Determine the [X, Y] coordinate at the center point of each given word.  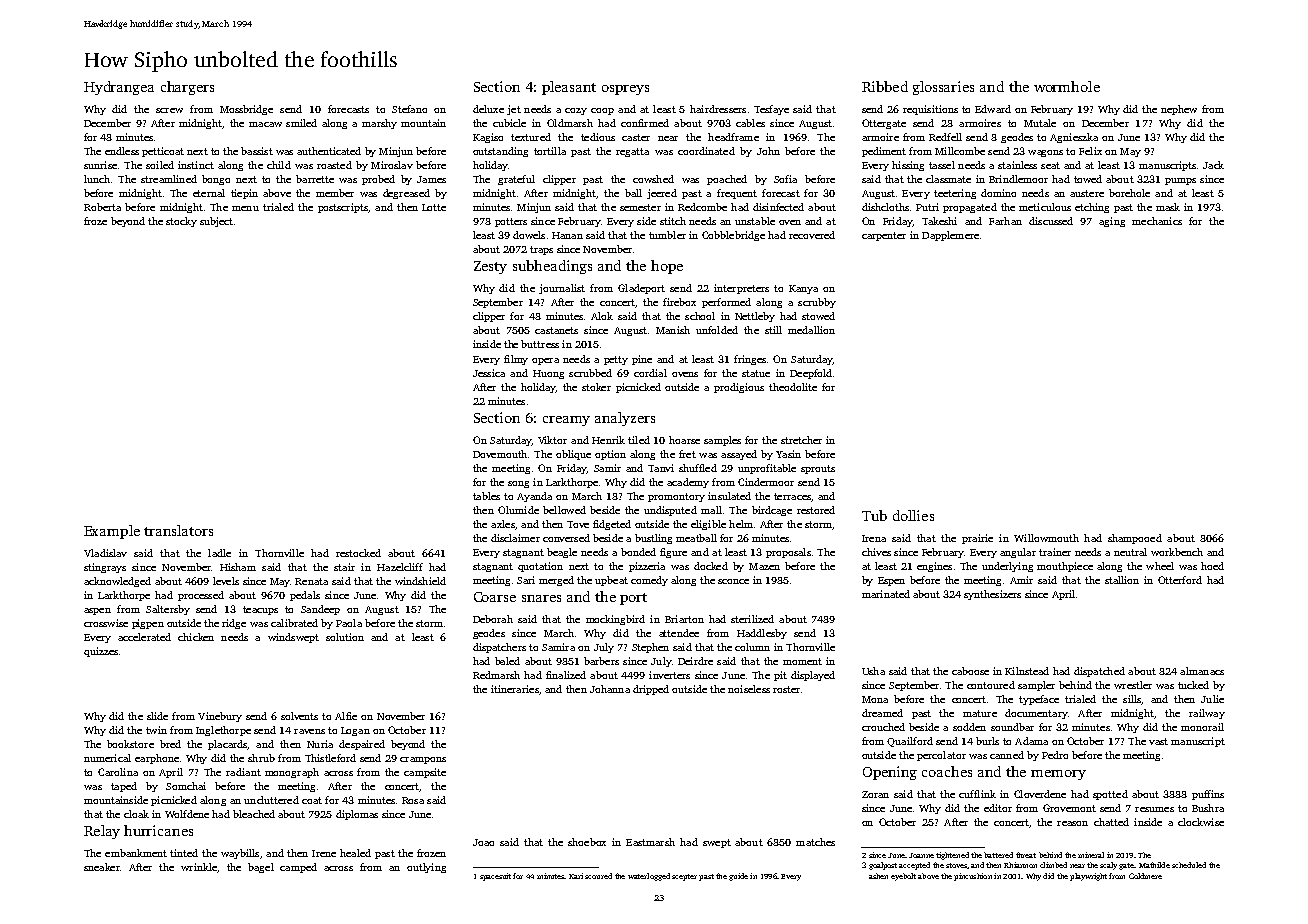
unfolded [717, 330]
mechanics [1157, 221]
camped [298, 868]
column [752, 647]
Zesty [490, 267]
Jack [1213, 165]
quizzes [101, 652]
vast [1158, 741]
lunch [97, 179]
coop [602, 111]
